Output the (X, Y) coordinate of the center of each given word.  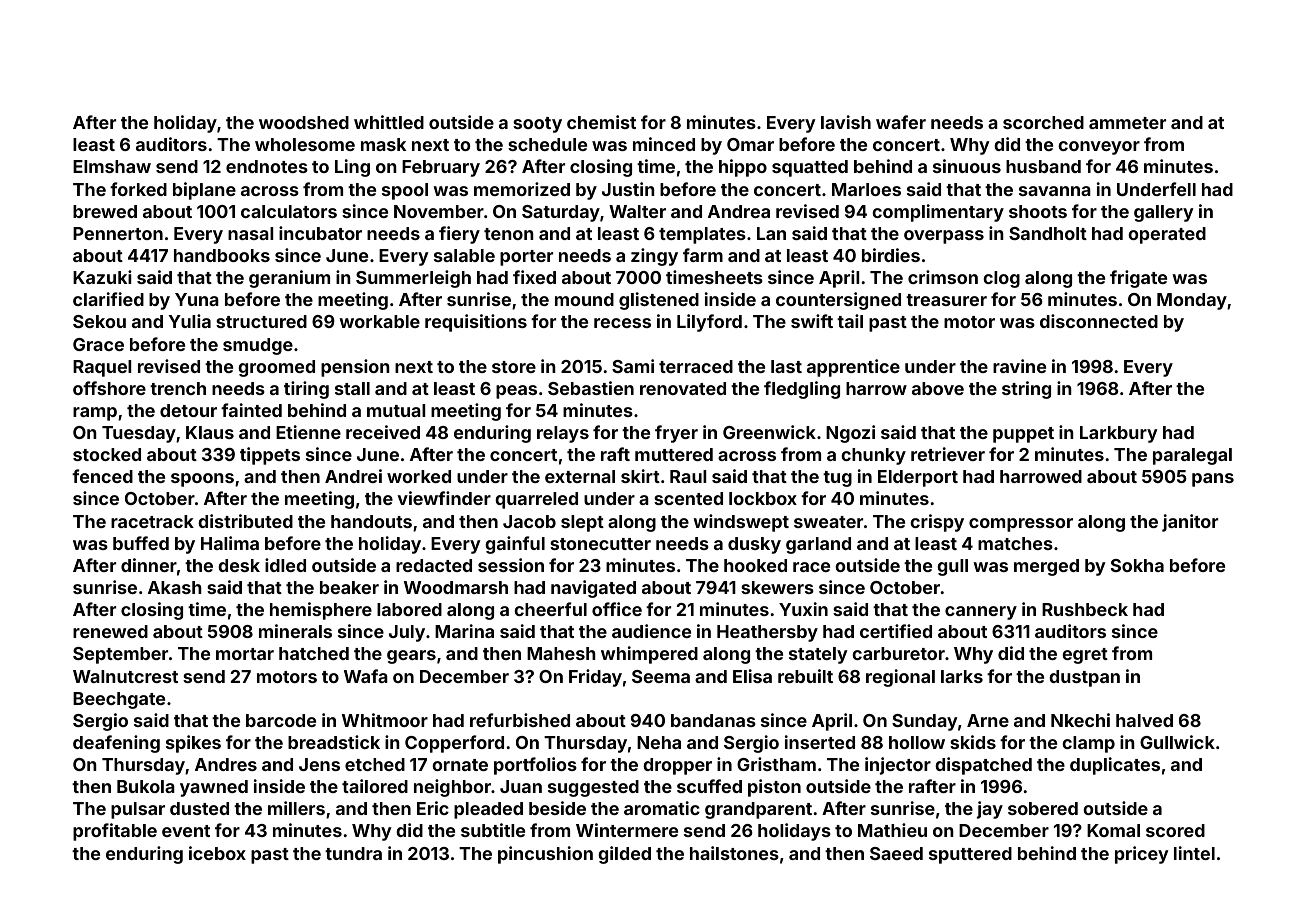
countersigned (838, 301)
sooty (537, 125)
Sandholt (1048, 233)
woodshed (304, 122)
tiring (306, 390)
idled (285, 565)
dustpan (1084, 678)
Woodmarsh (456, 587)
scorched (1043, 122)
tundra (353, 853)
